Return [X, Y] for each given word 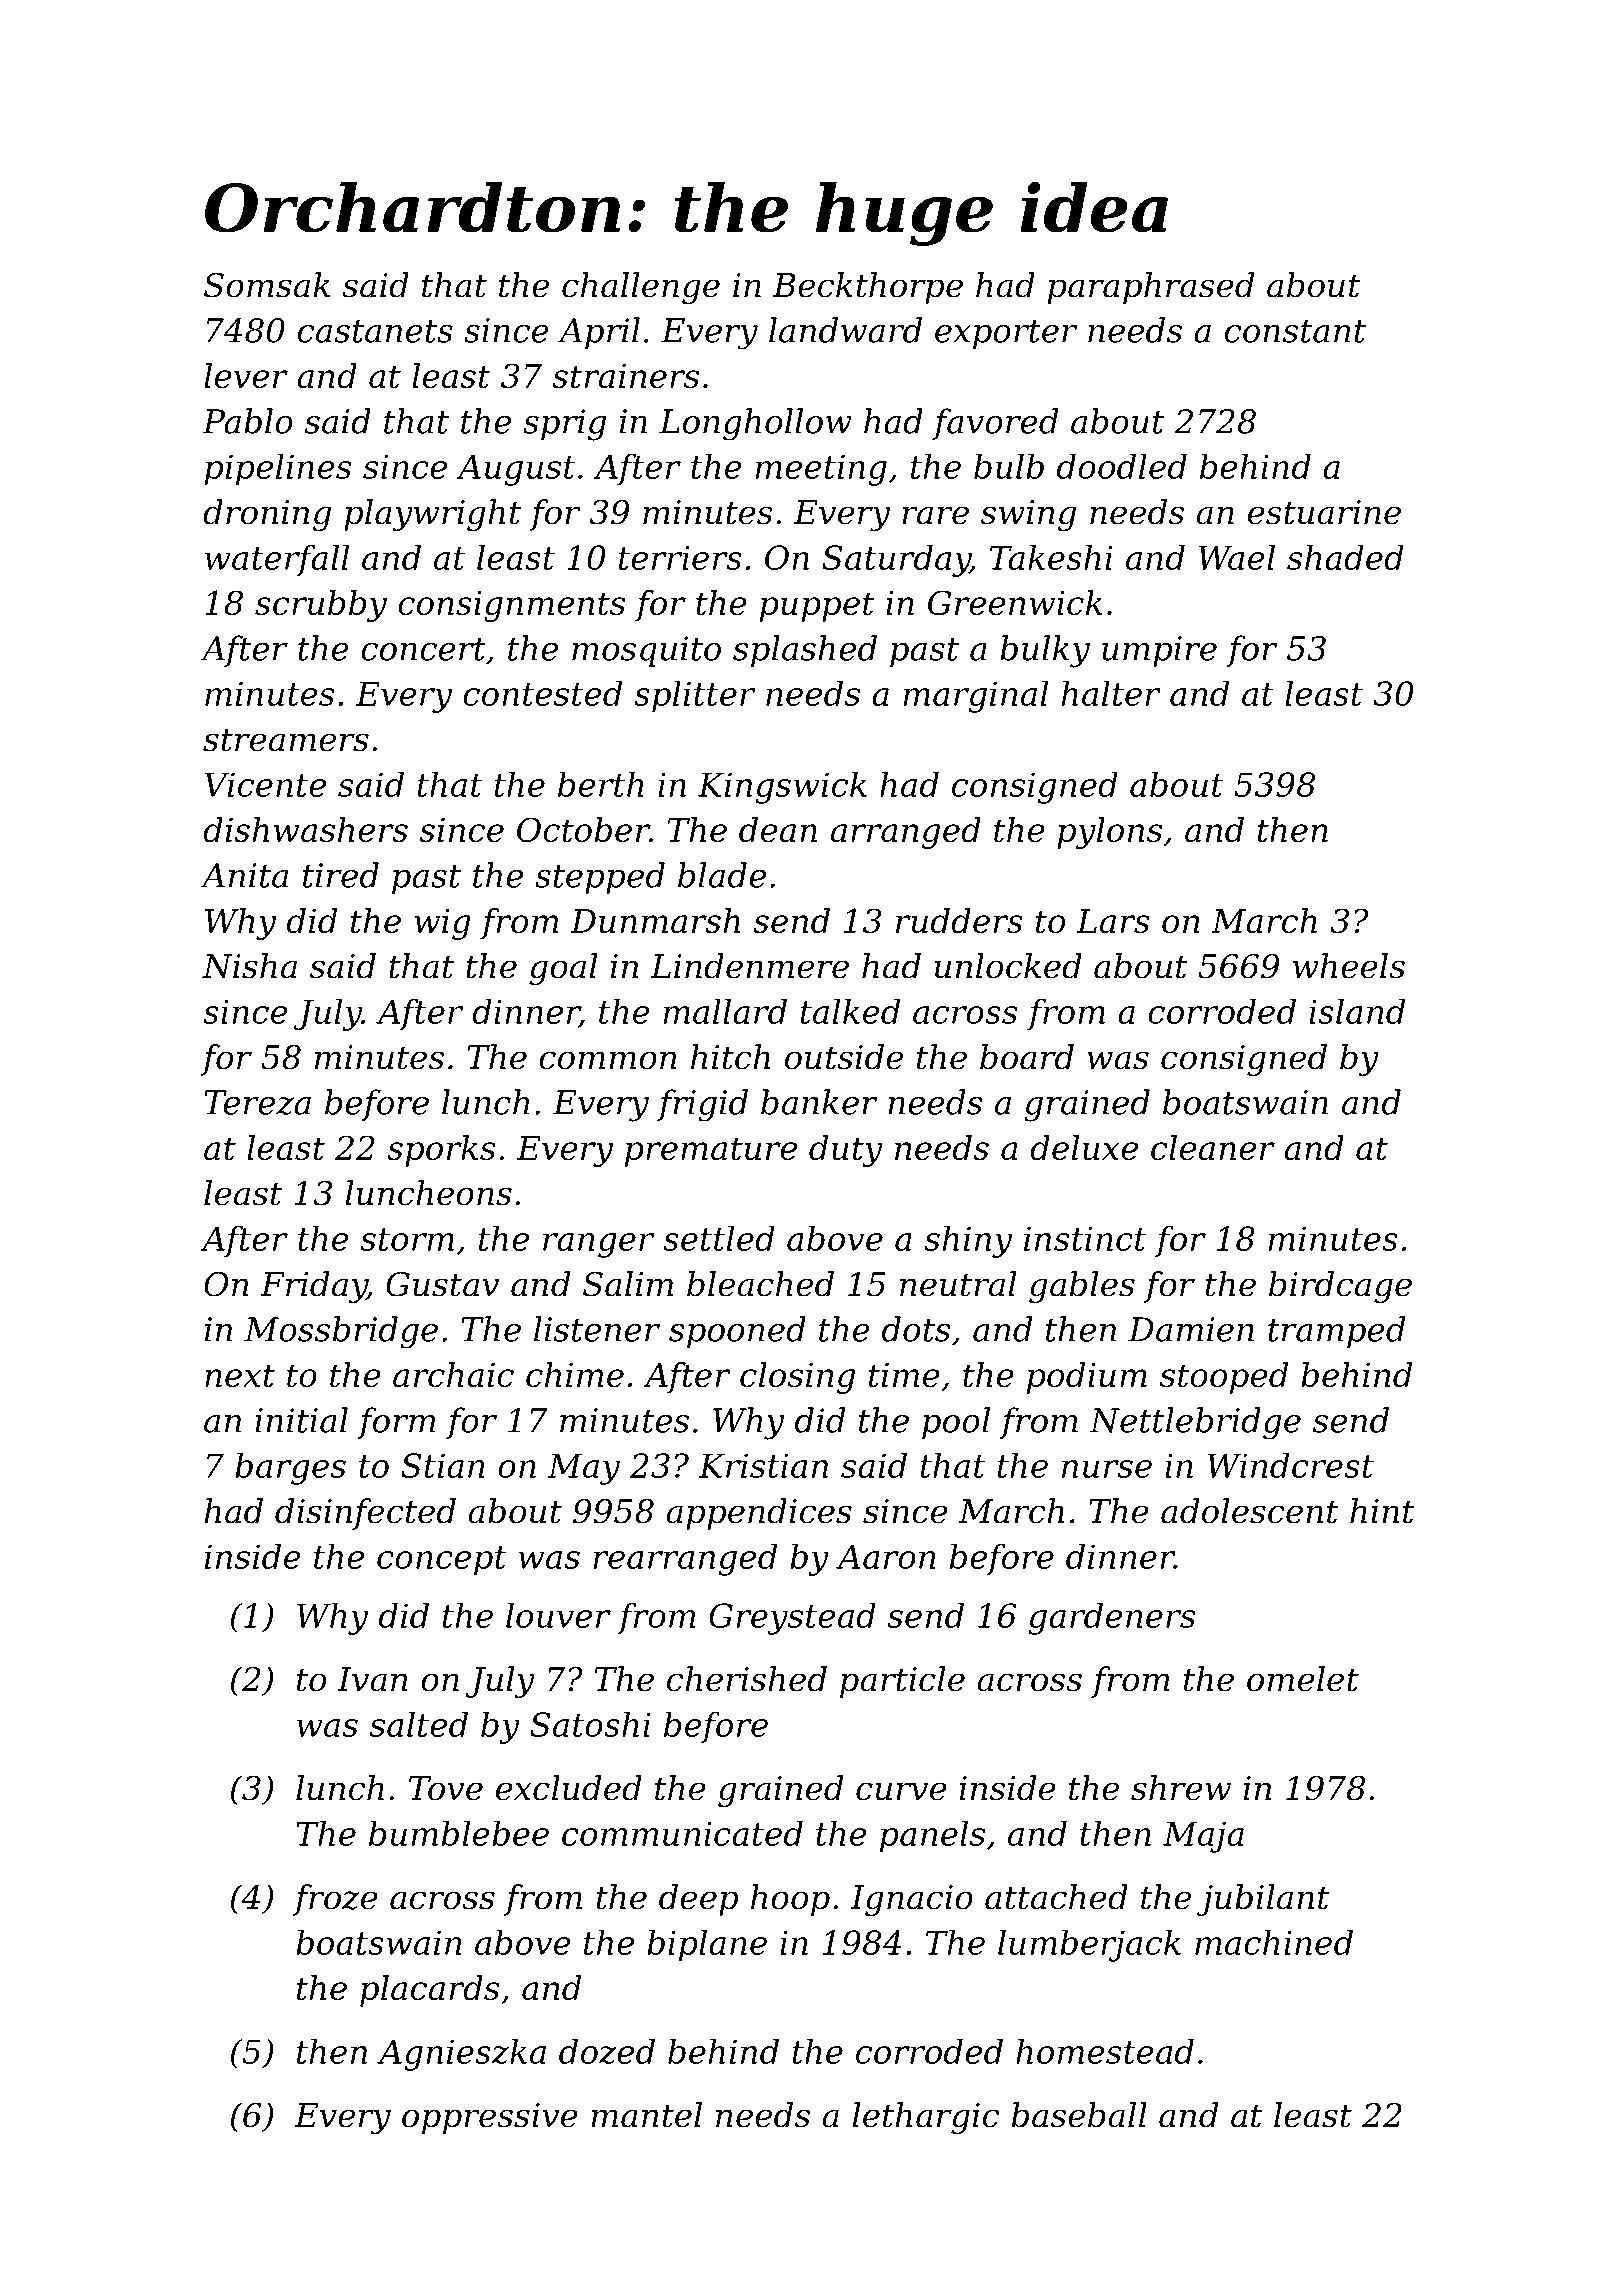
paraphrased [1151, 288]
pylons [1109, 833]
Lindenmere [749, 966]
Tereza [257, 1102]
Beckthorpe [868, 288]
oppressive [490, 2118]
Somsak [267, 285]
